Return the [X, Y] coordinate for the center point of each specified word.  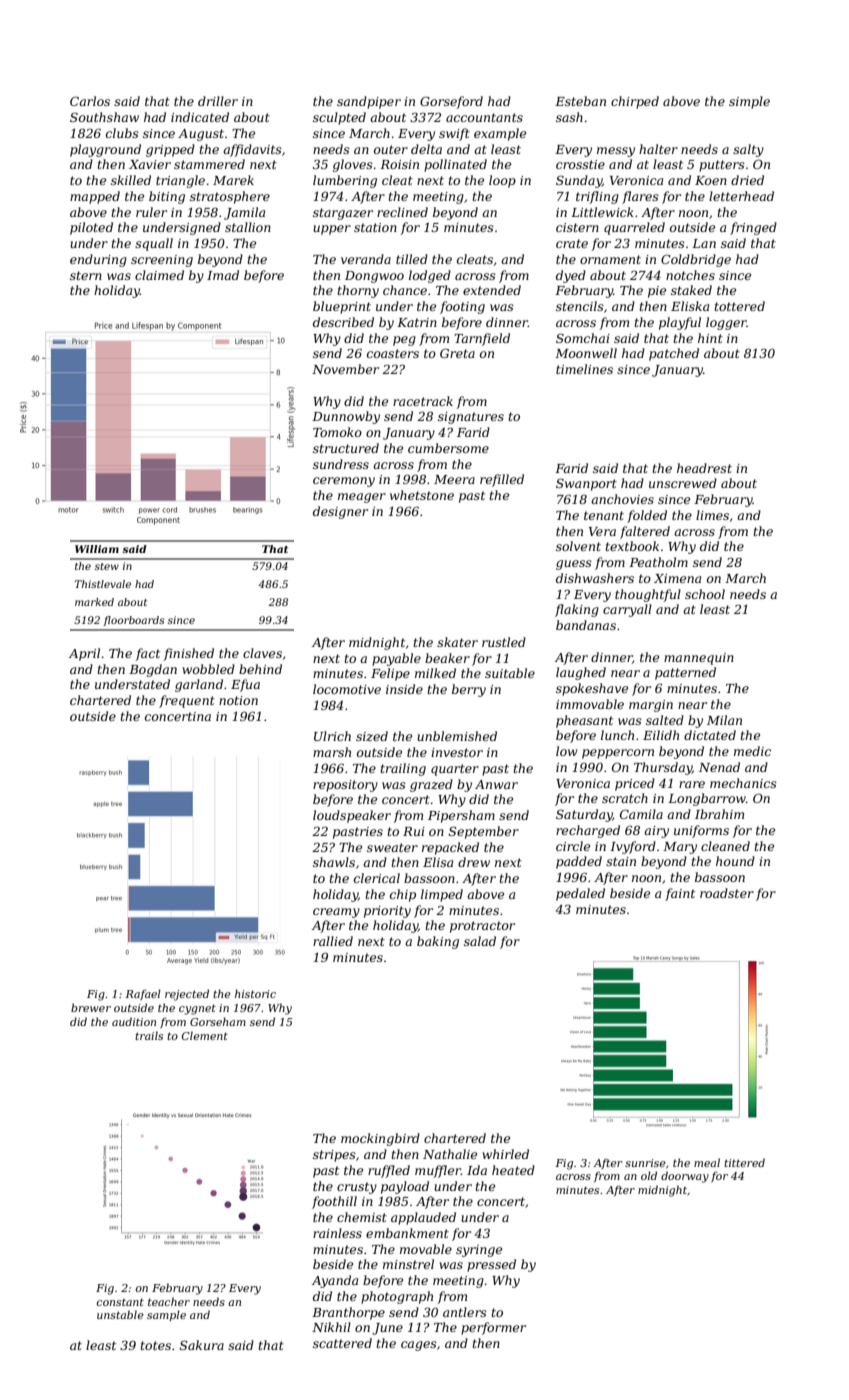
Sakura [202, 1345]
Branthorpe [348, 1313]
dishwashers [595, 578]
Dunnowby [346, 417]
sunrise [645, 1163]
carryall [627, 610]
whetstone [422, 495]
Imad [223, 275]
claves [262, 653]
